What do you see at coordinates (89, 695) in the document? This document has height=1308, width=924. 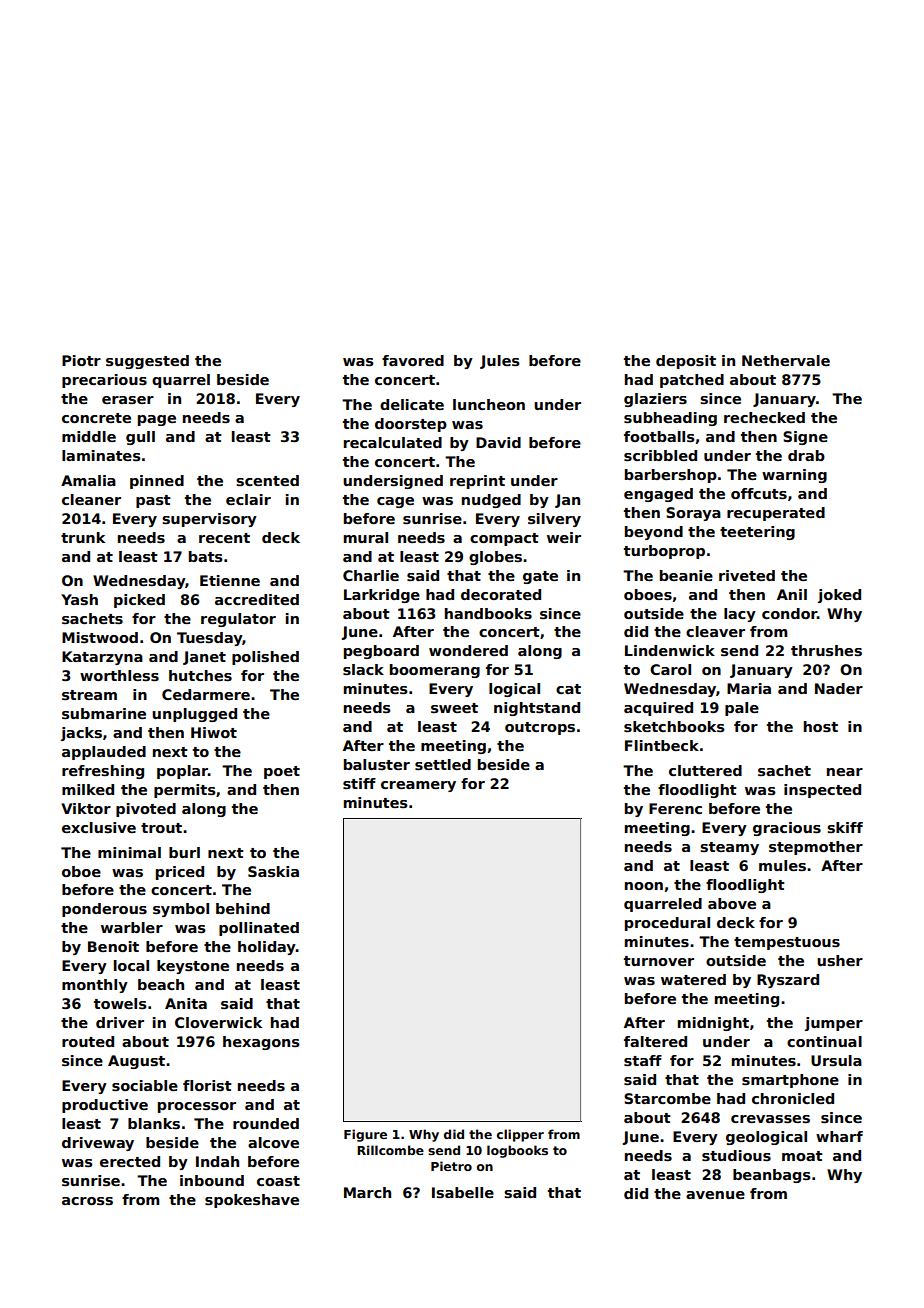 I see `stream` at bounding box center [89, 695].
